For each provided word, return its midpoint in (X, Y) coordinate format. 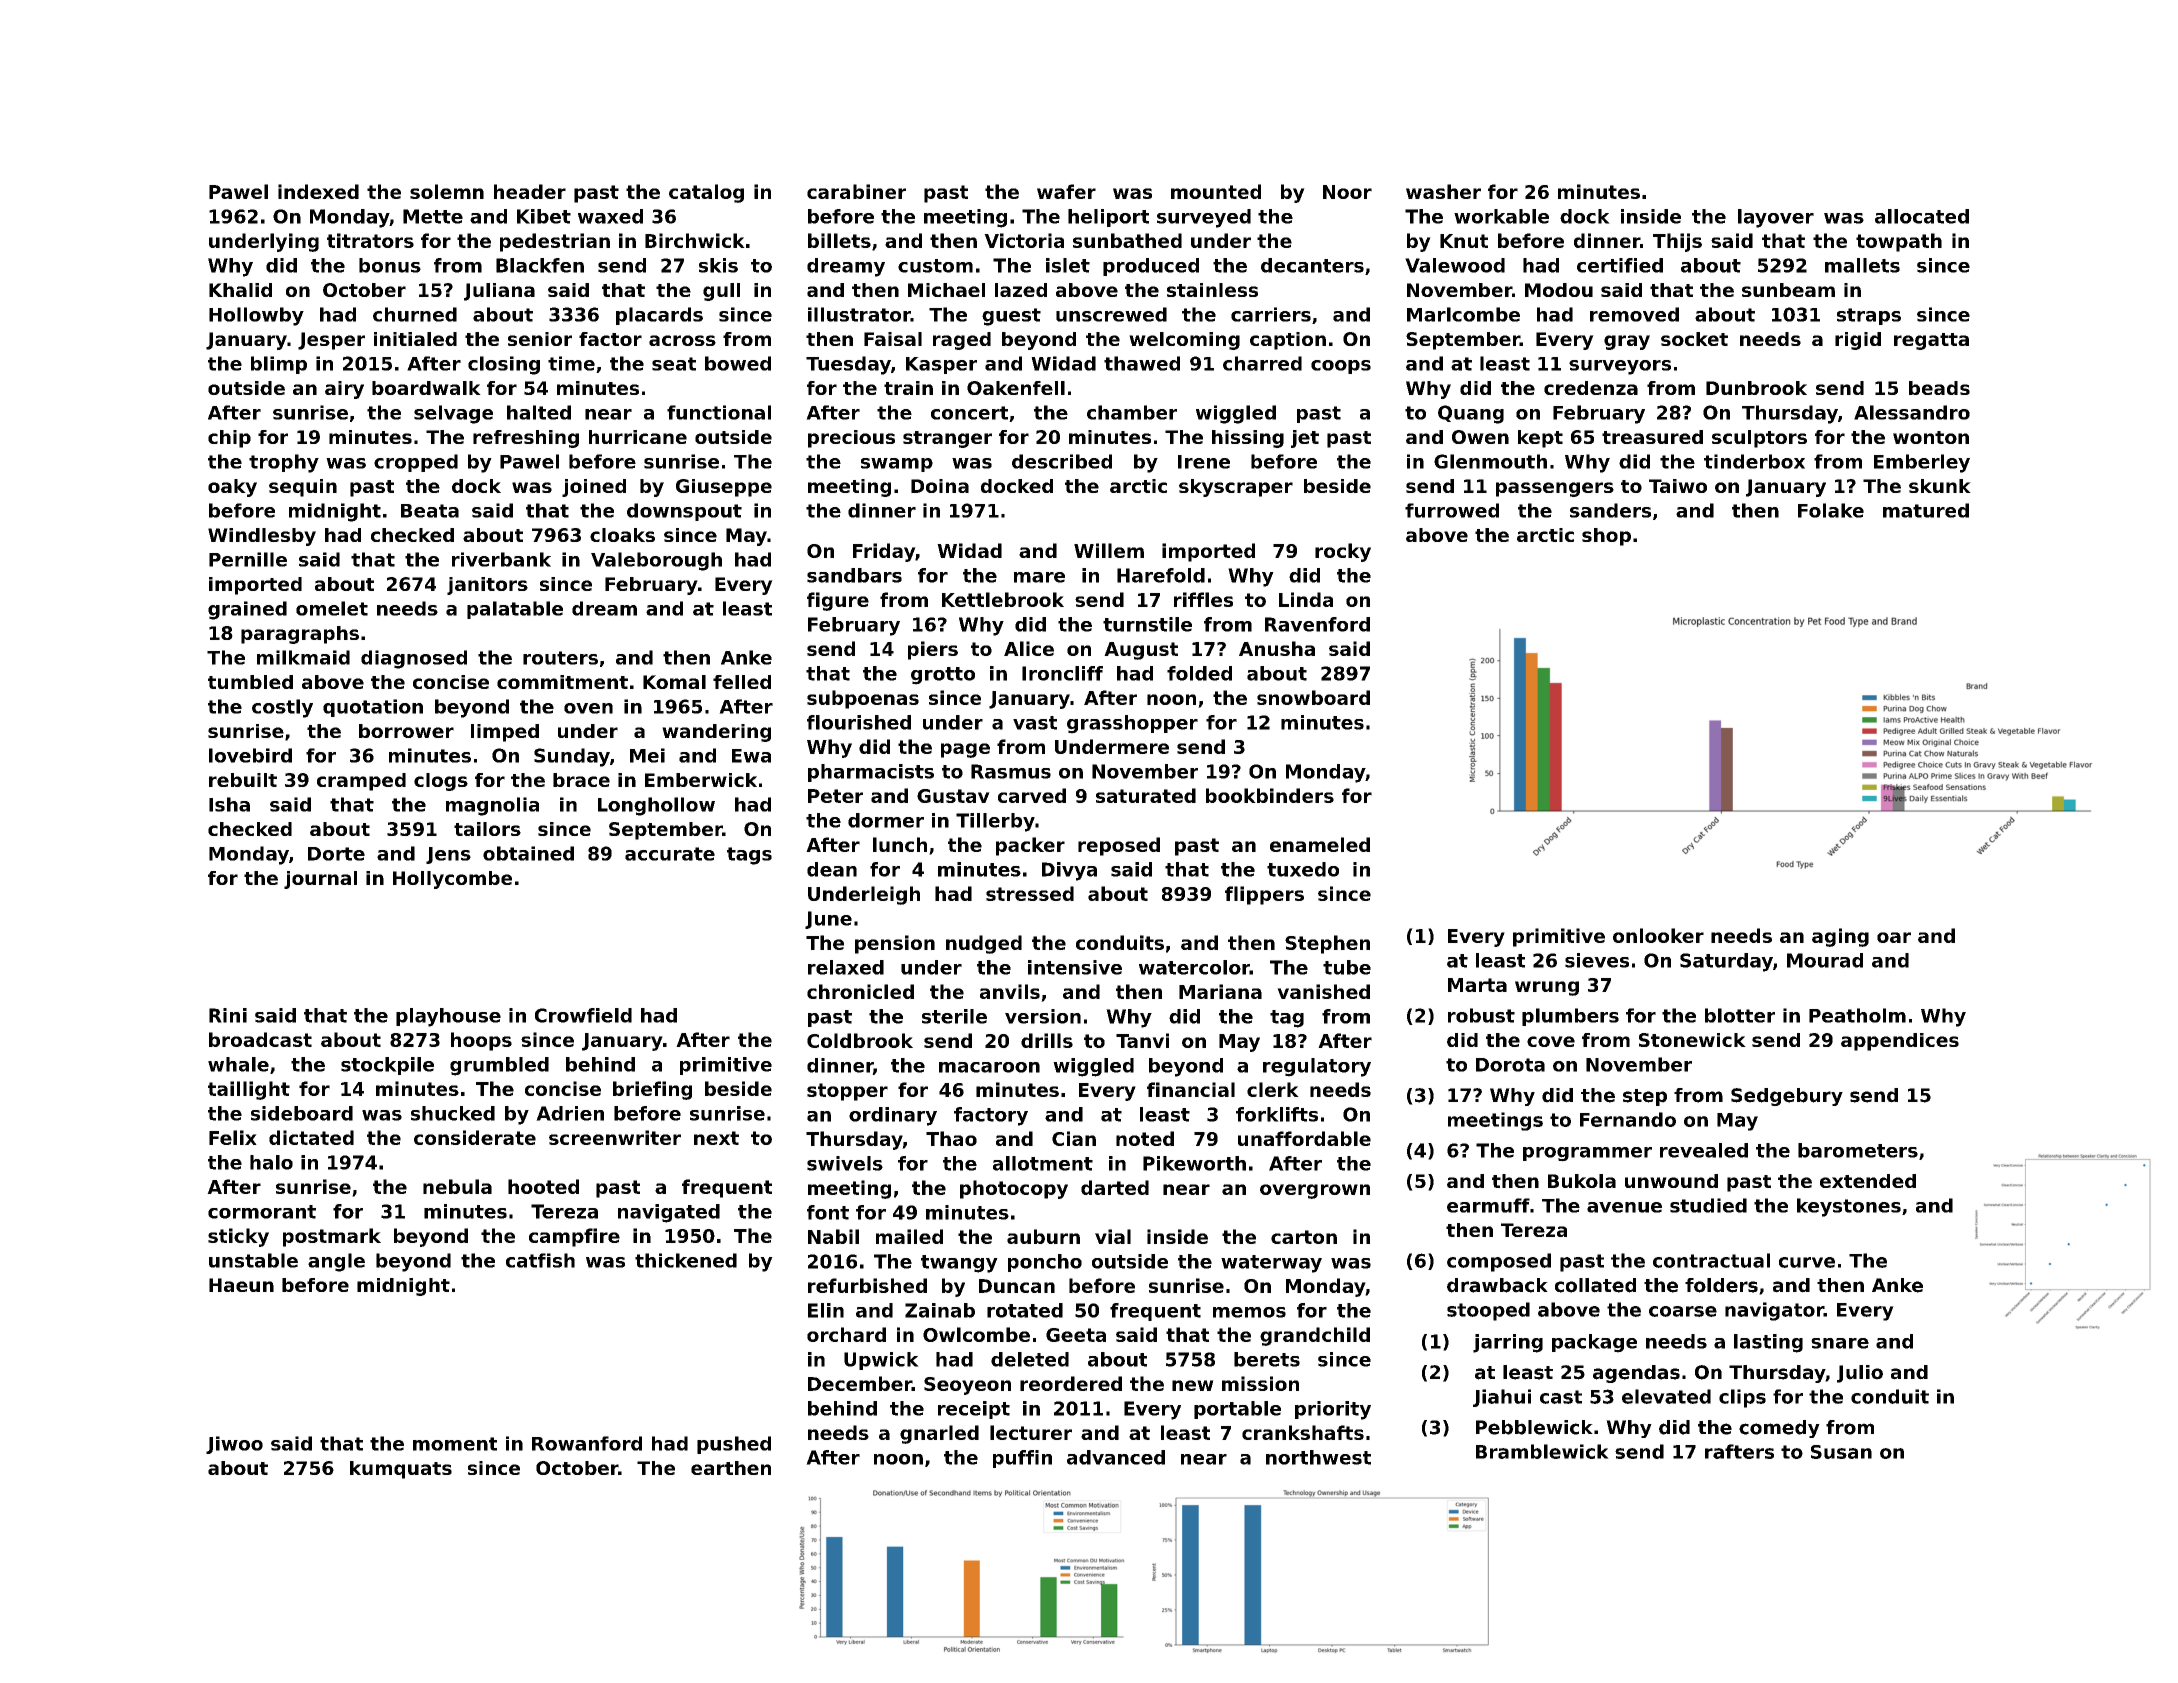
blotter (1740, 1015)
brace (581, 780)
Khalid (240, 290)
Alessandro (1912, 412)
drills (1047, 1040)
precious (851, 439)
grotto (943, 676)
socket (1694, 339)
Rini (228, 1015)
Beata (430, 511)
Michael (946, 290)
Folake (1831, 510)
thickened (686, 1260)
